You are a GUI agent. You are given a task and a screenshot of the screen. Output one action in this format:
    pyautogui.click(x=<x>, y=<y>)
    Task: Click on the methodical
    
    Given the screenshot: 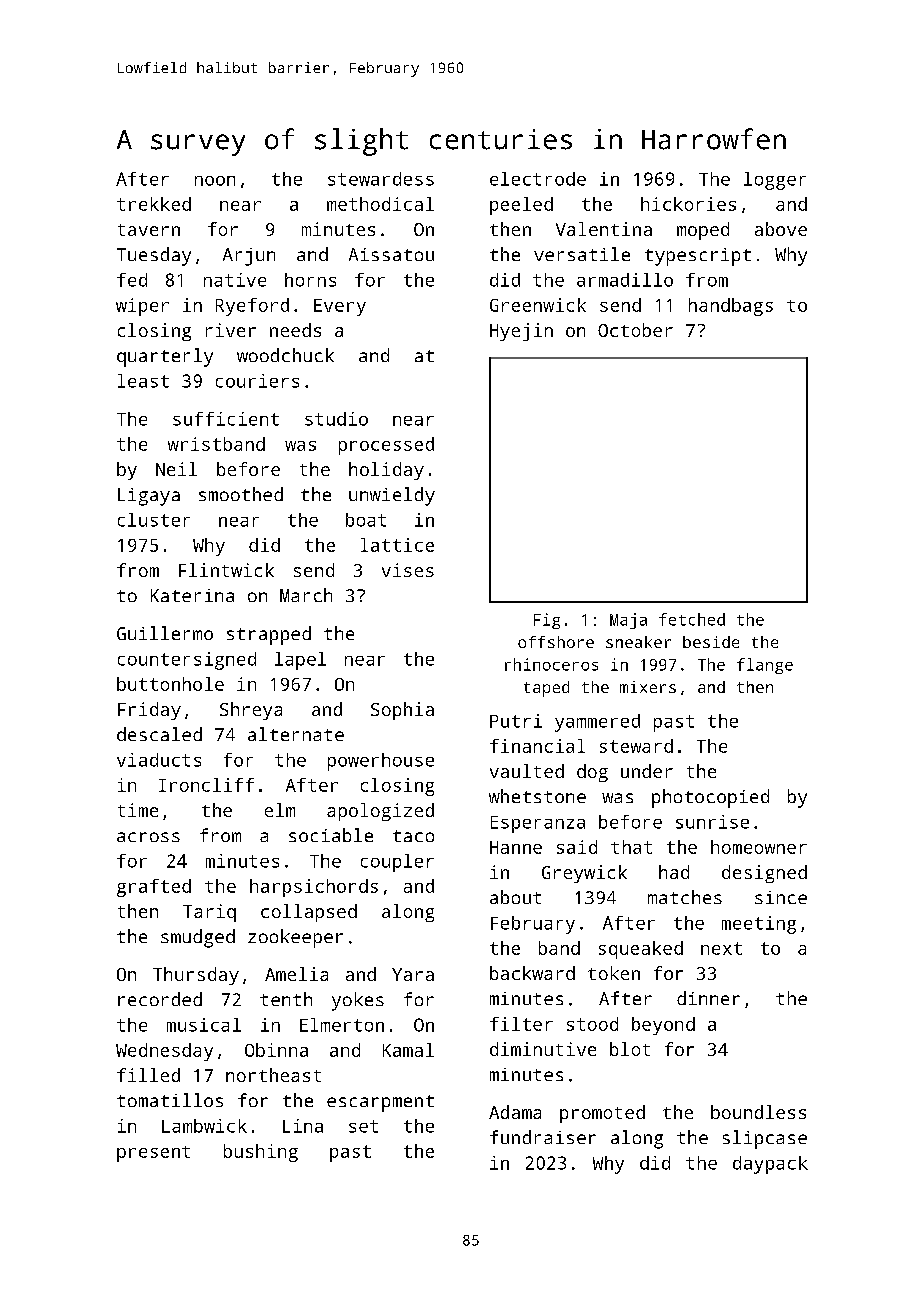 What is the action you would take?
    pyautogui.click(x=380, y=204)
